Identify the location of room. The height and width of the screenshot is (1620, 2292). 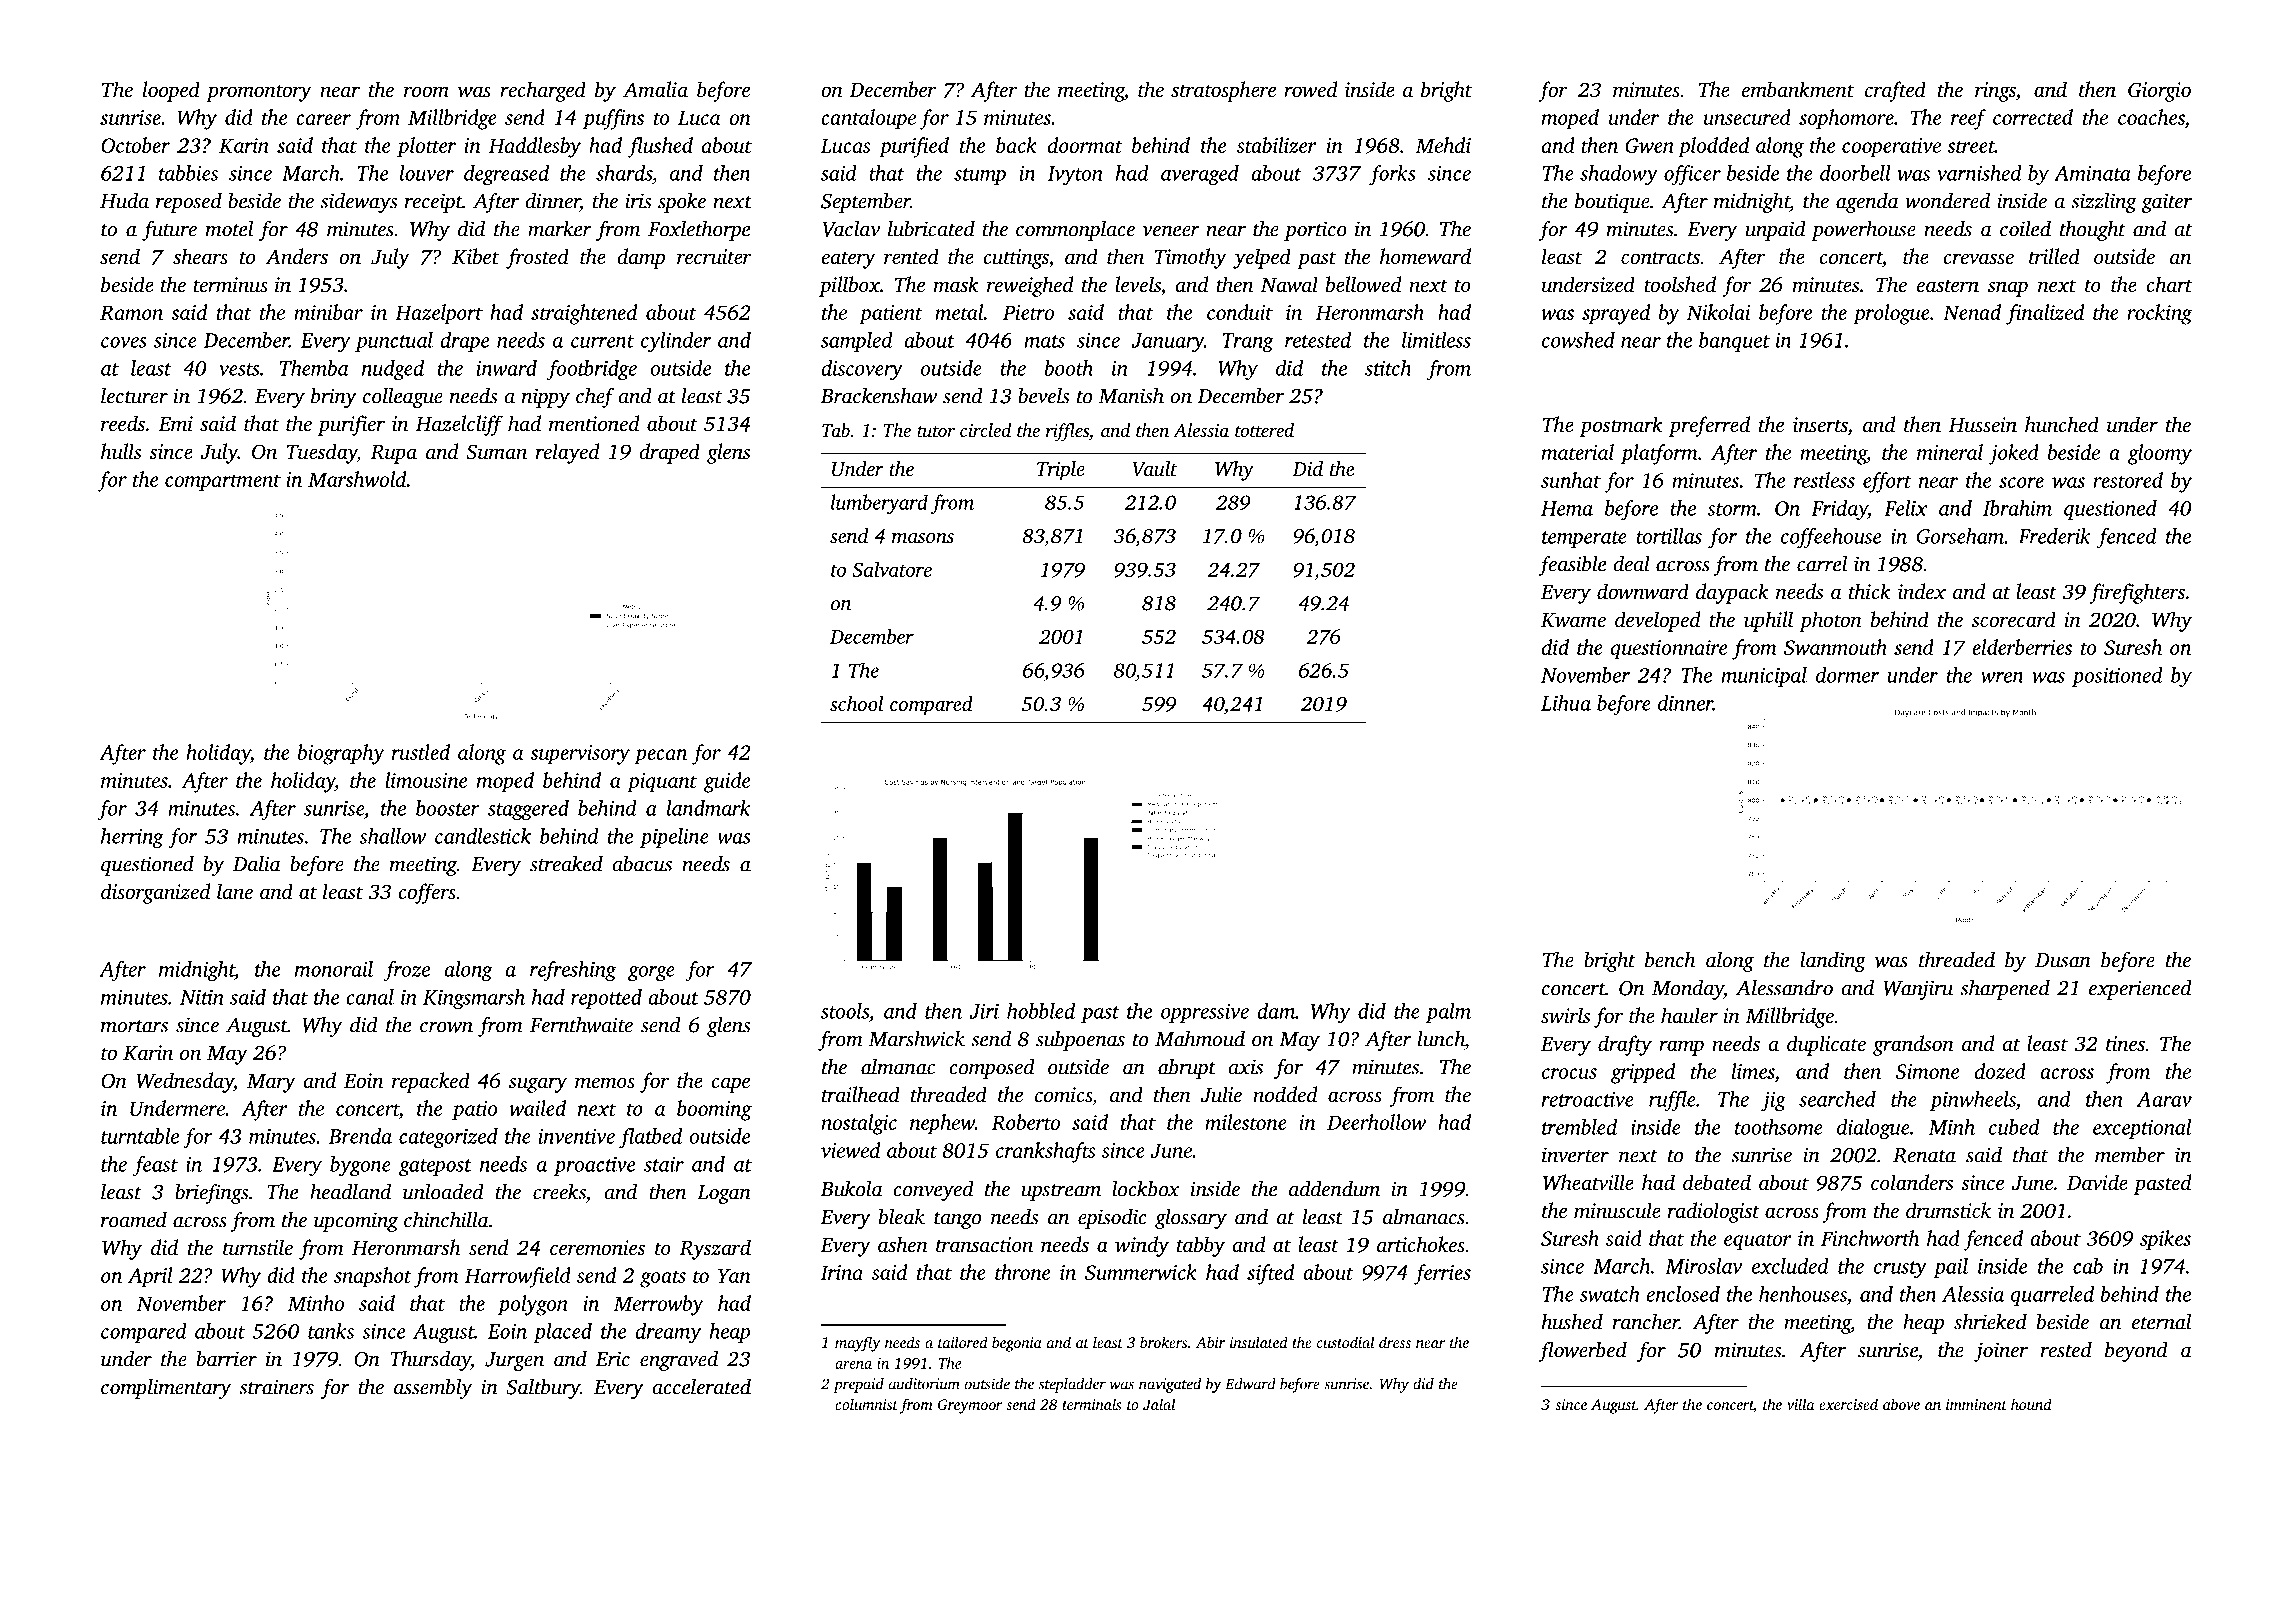
(426, 91).
